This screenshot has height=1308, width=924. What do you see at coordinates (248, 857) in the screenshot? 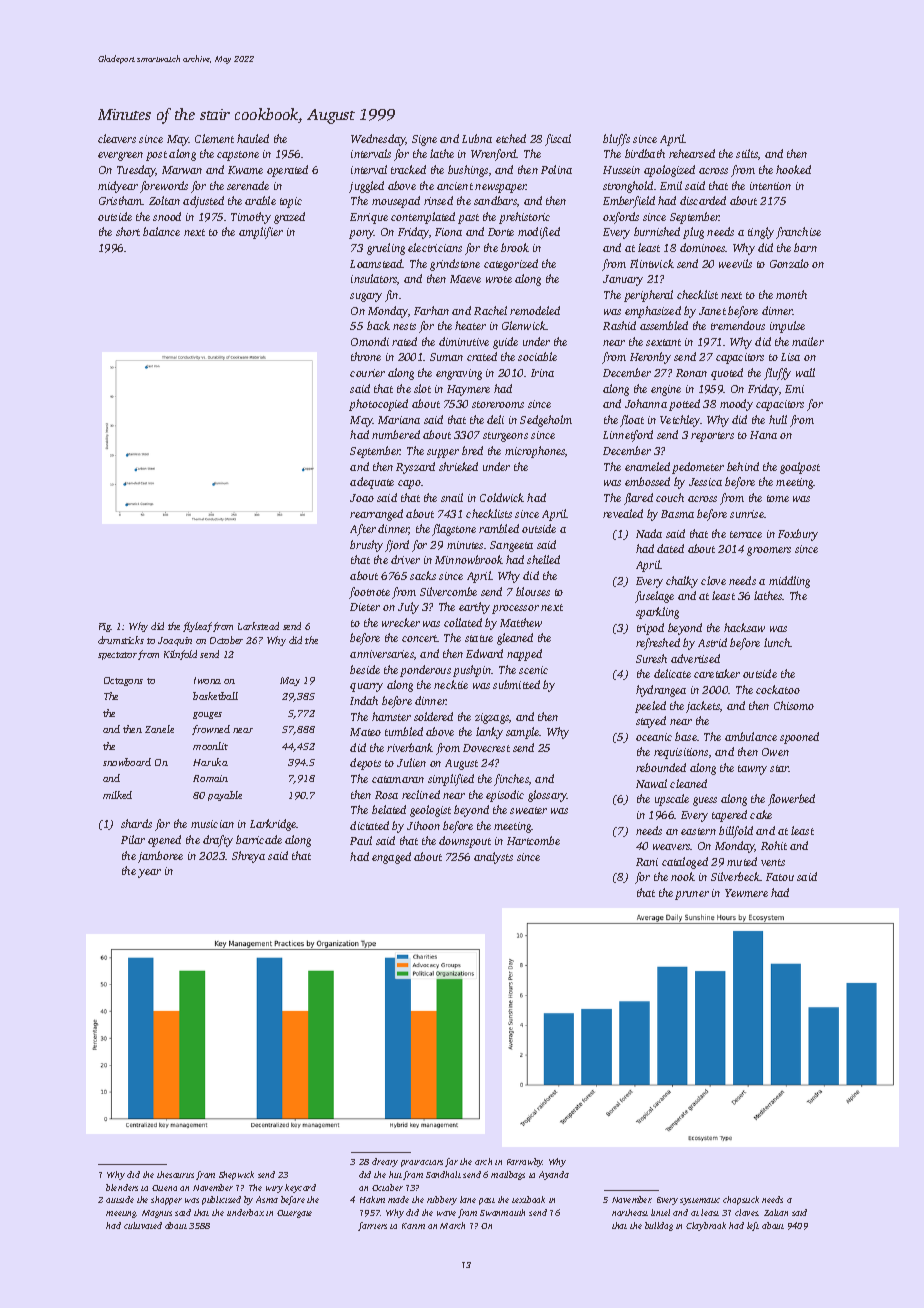
I see `Shreya` at bounding box center [248, 857].
